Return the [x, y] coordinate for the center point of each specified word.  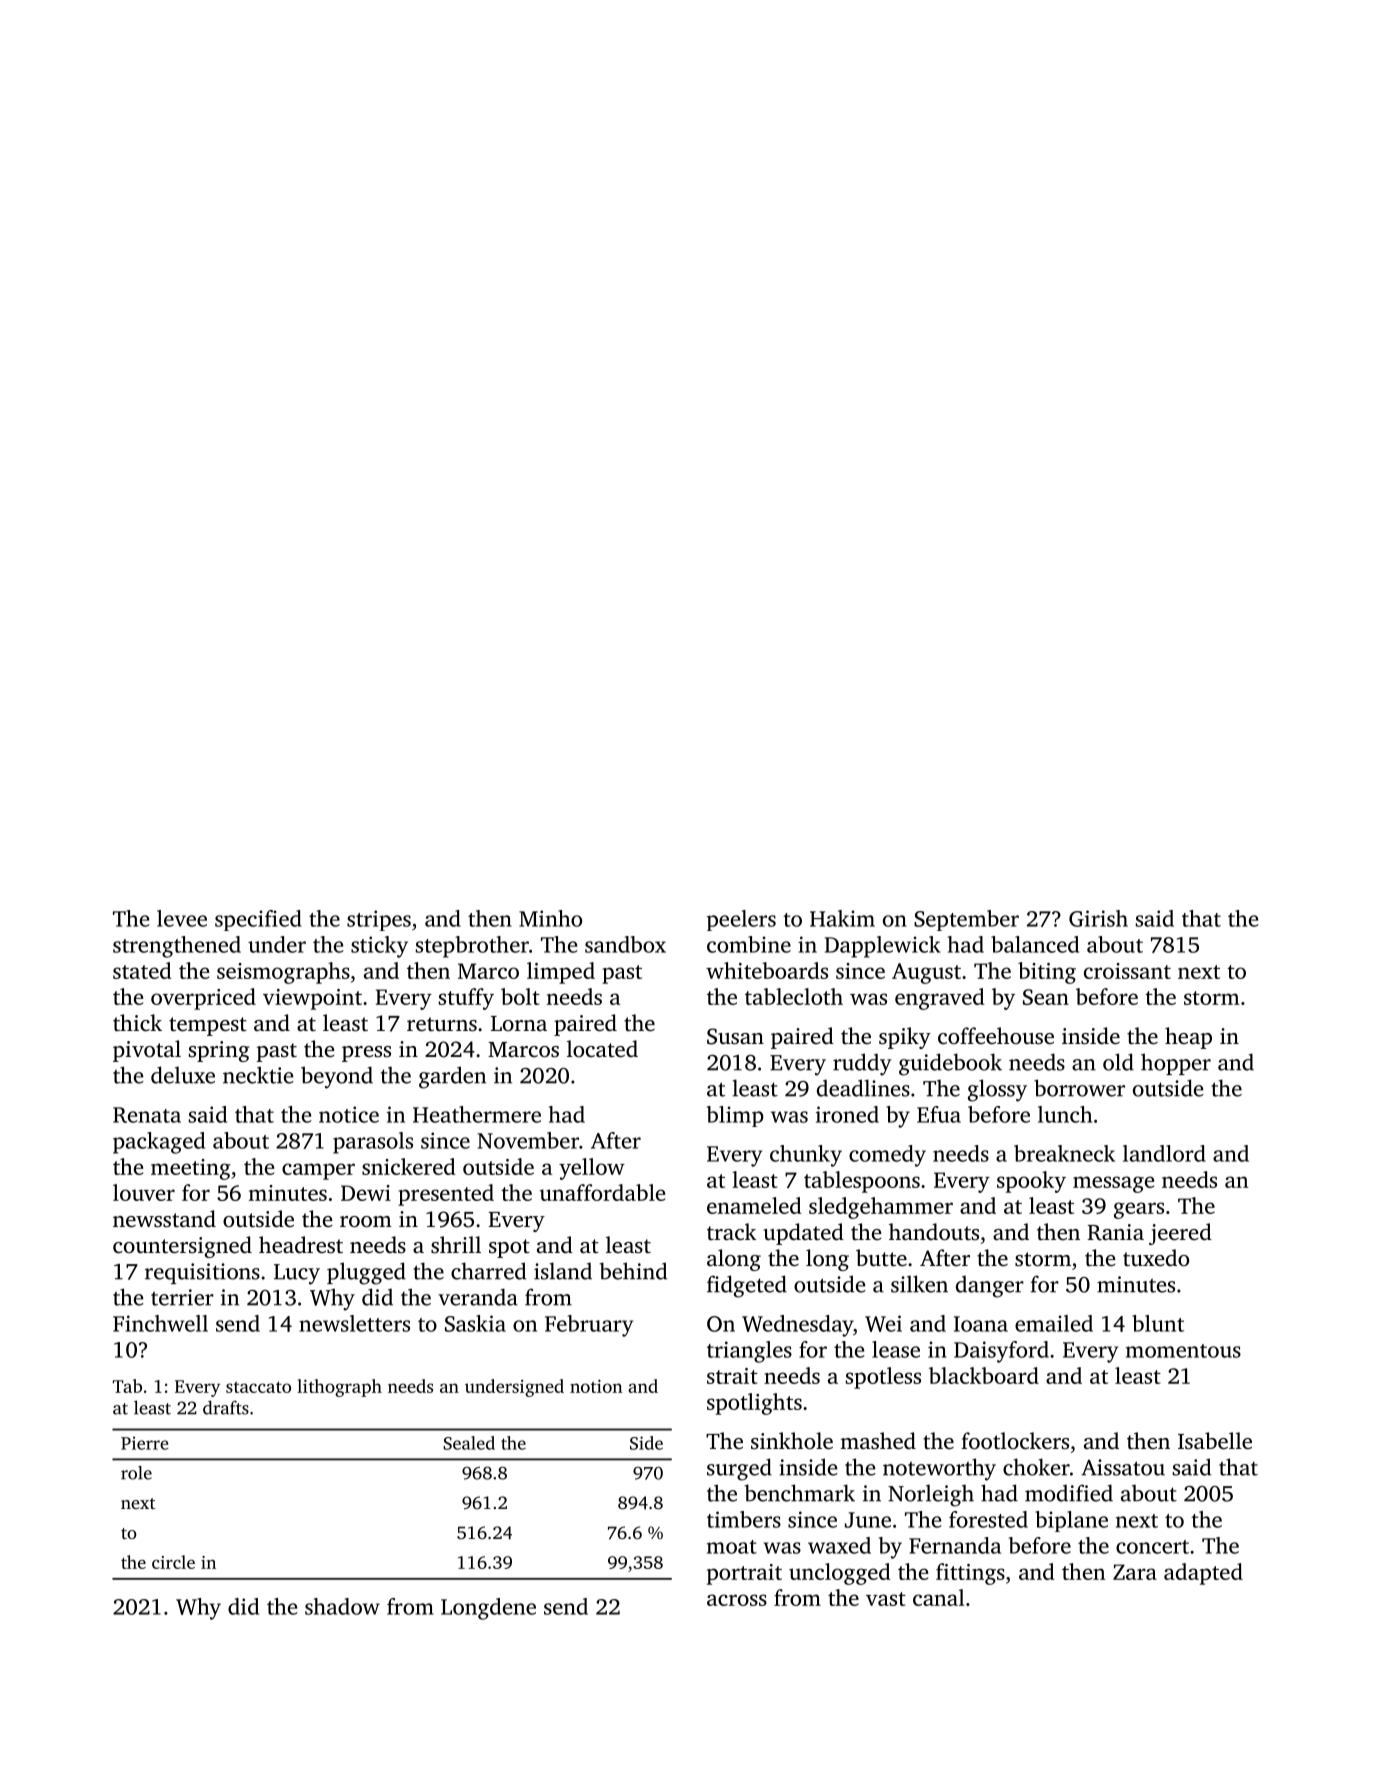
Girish [1098, 918]
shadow [342, 1606]
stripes [379, 920]
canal [938, 1597]
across [737, 1600]
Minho [550, 918]
